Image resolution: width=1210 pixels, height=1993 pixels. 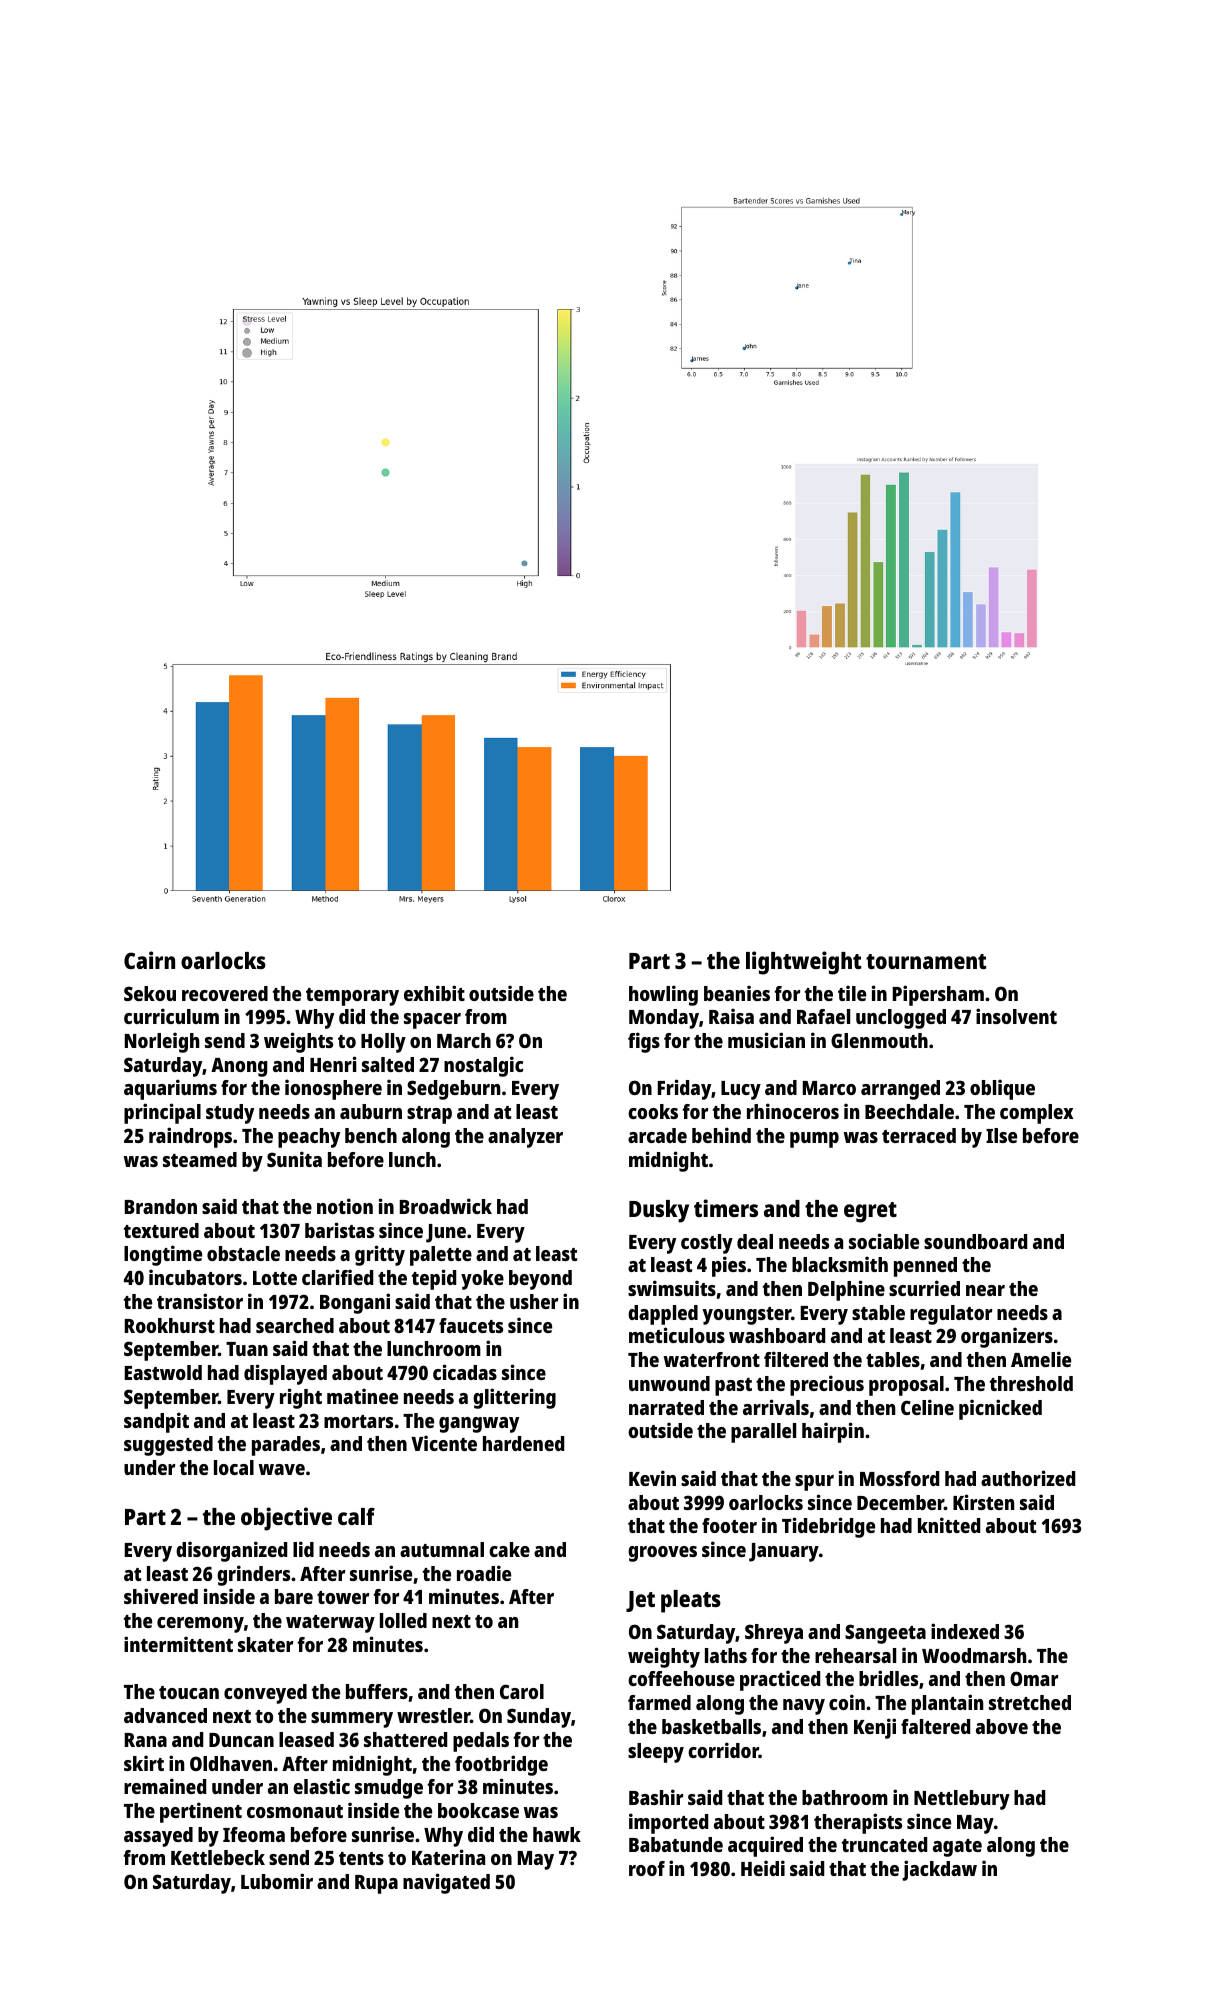 I want to click on jackdaw, so click(x=939, y=1870).
